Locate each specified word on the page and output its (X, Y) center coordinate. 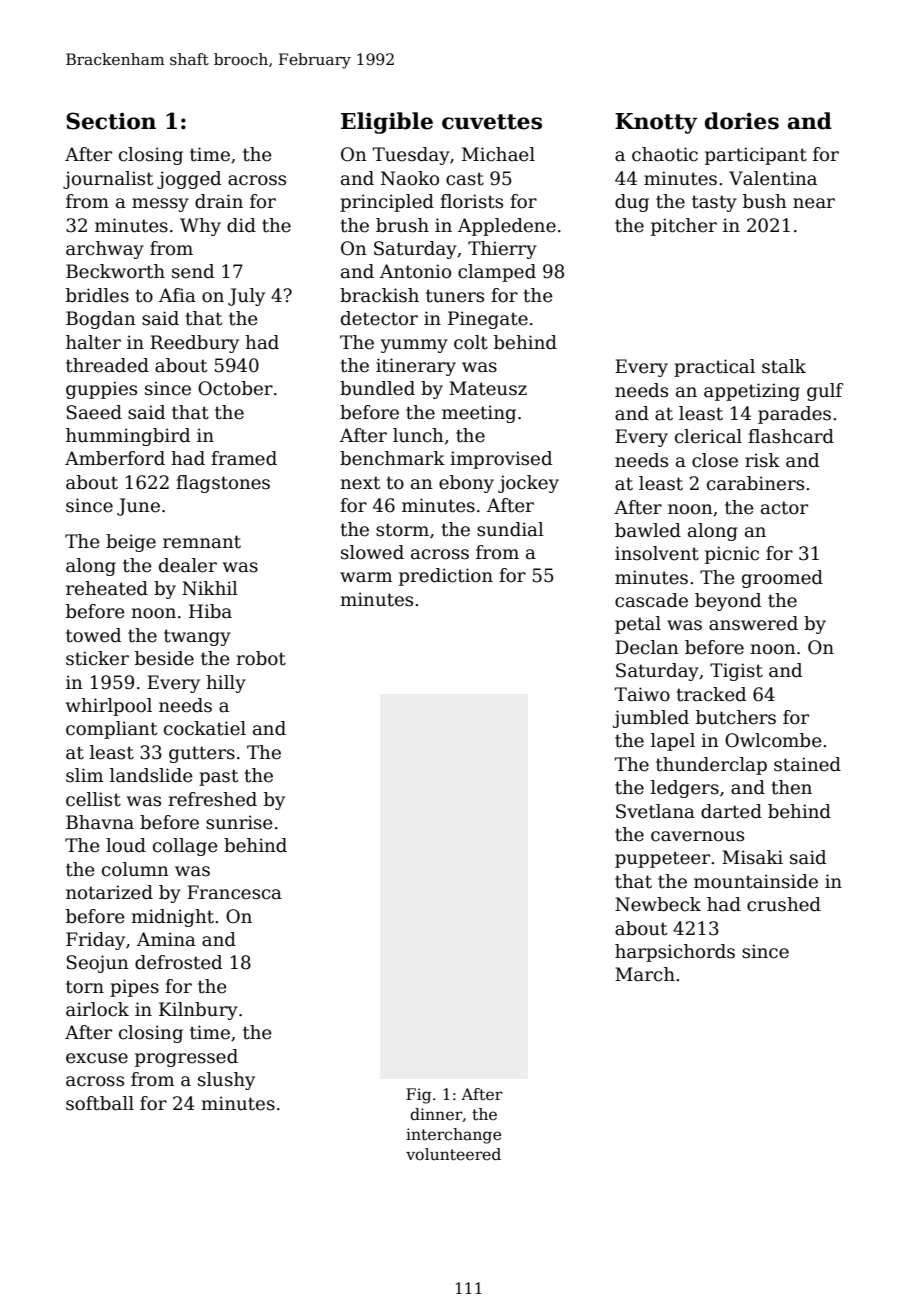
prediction (446, 577)
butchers (736, 717)
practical (714, 368)
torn (85, 987)
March (645, 974)
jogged (189, 180)
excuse (97, 1058)
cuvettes (492, 122)
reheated (107, 588)
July (246, 297)
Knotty (656, 123)
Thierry (502, 250)
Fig (418, 1096)
